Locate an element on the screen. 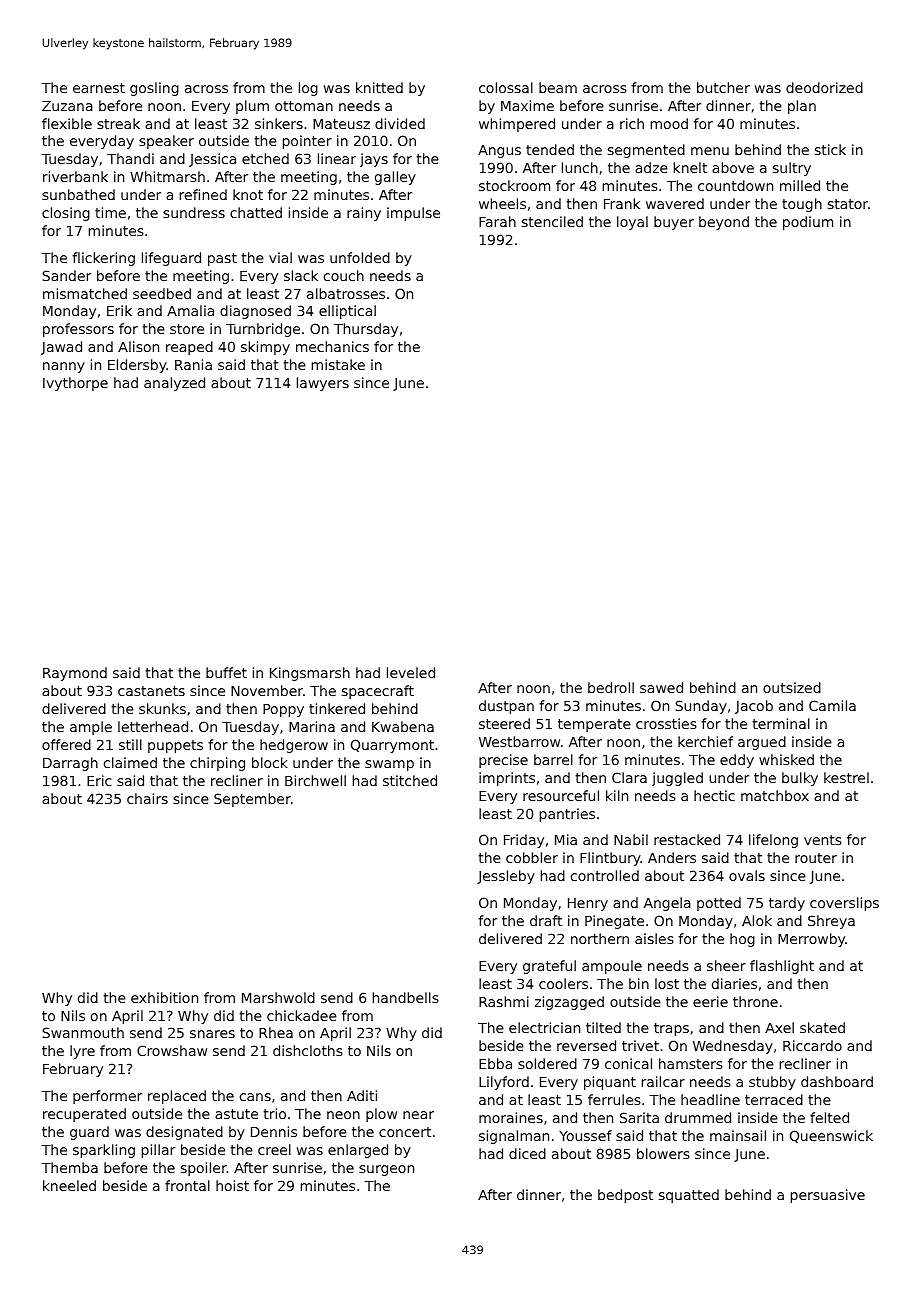  gosling is located at coordinates (154, 89).
